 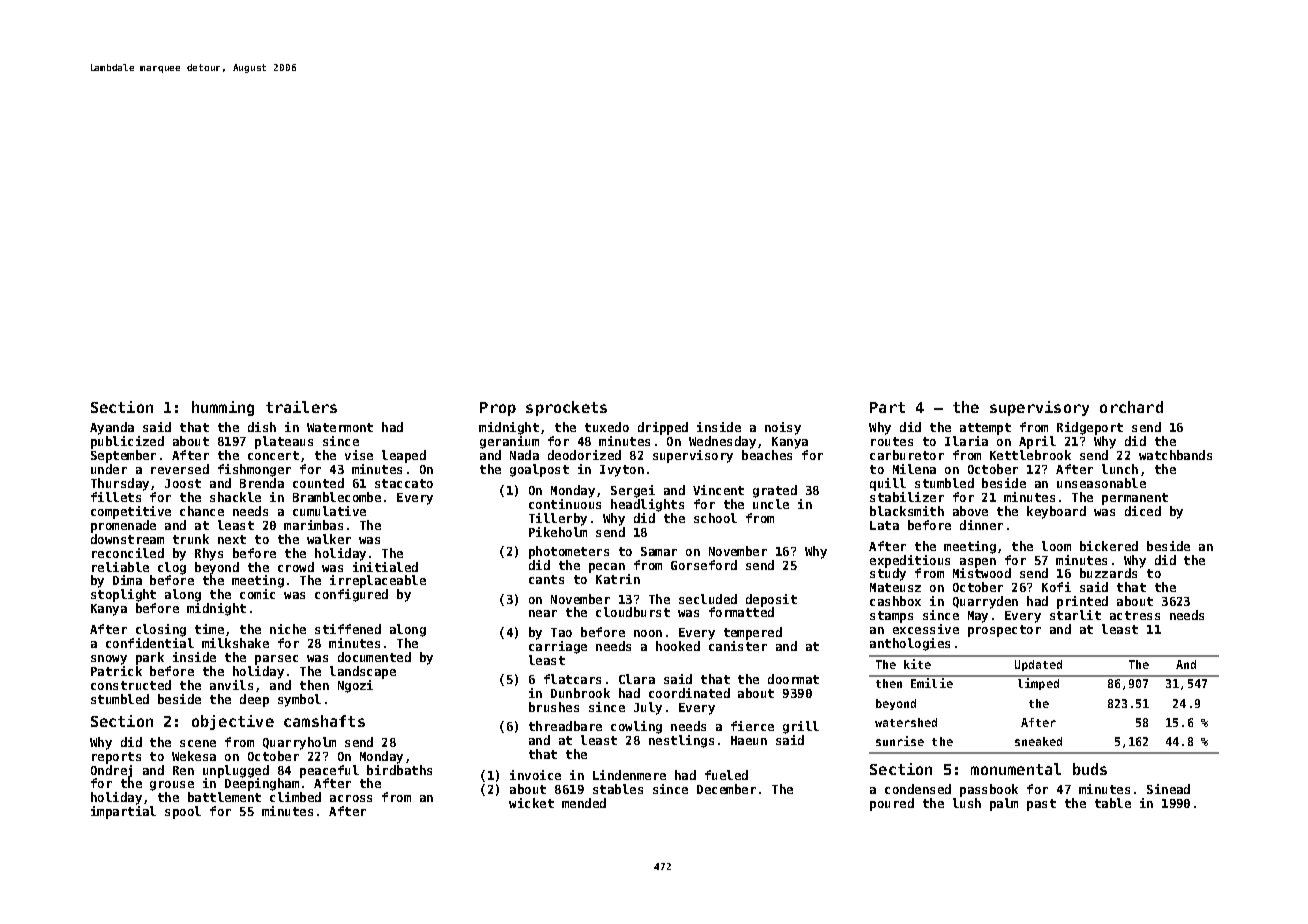 I want to click on goalpost, so click(x=539, y=470).
